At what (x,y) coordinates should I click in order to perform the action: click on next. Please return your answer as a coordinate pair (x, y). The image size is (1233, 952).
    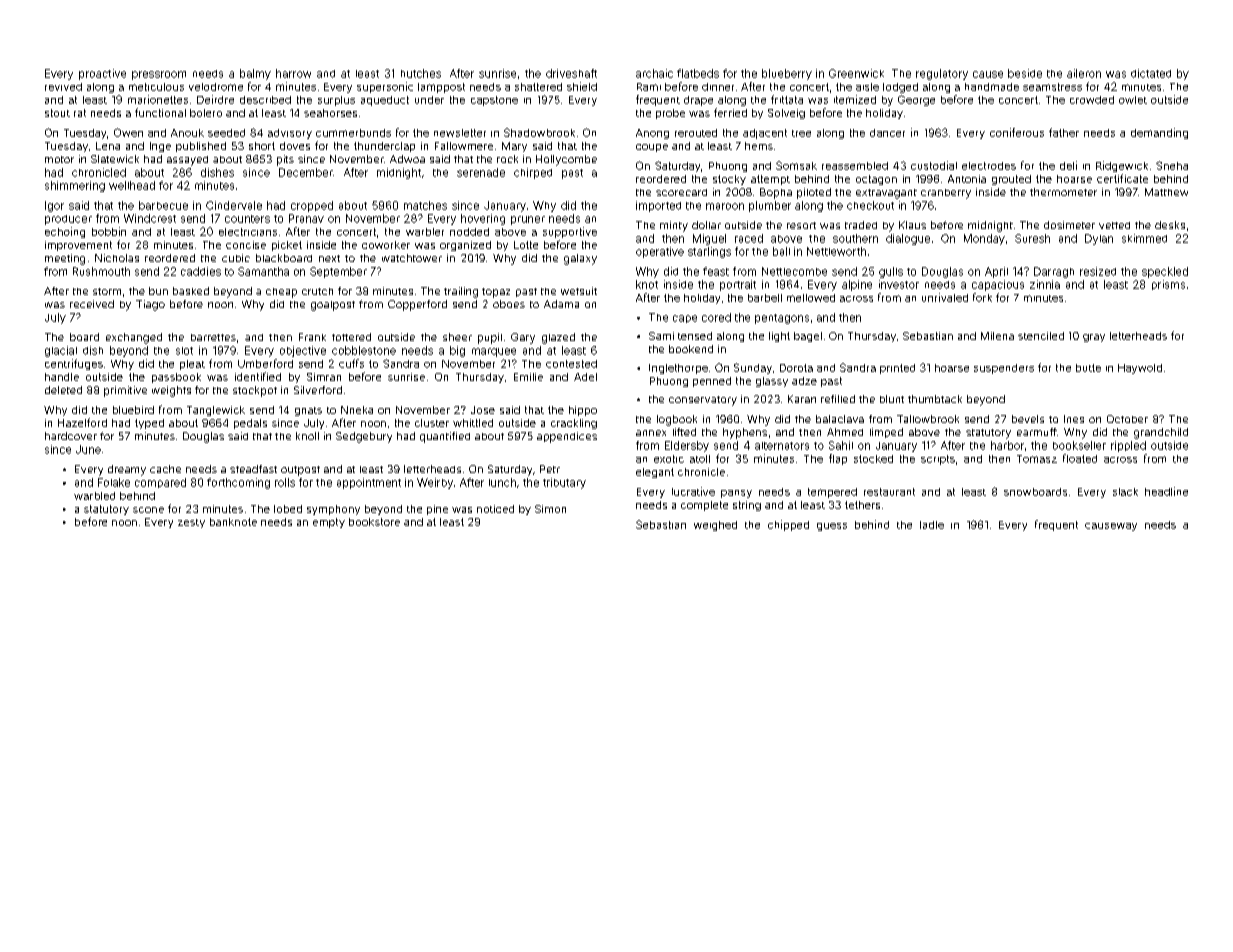
    Looking at the image, I should click on (329, 258).
